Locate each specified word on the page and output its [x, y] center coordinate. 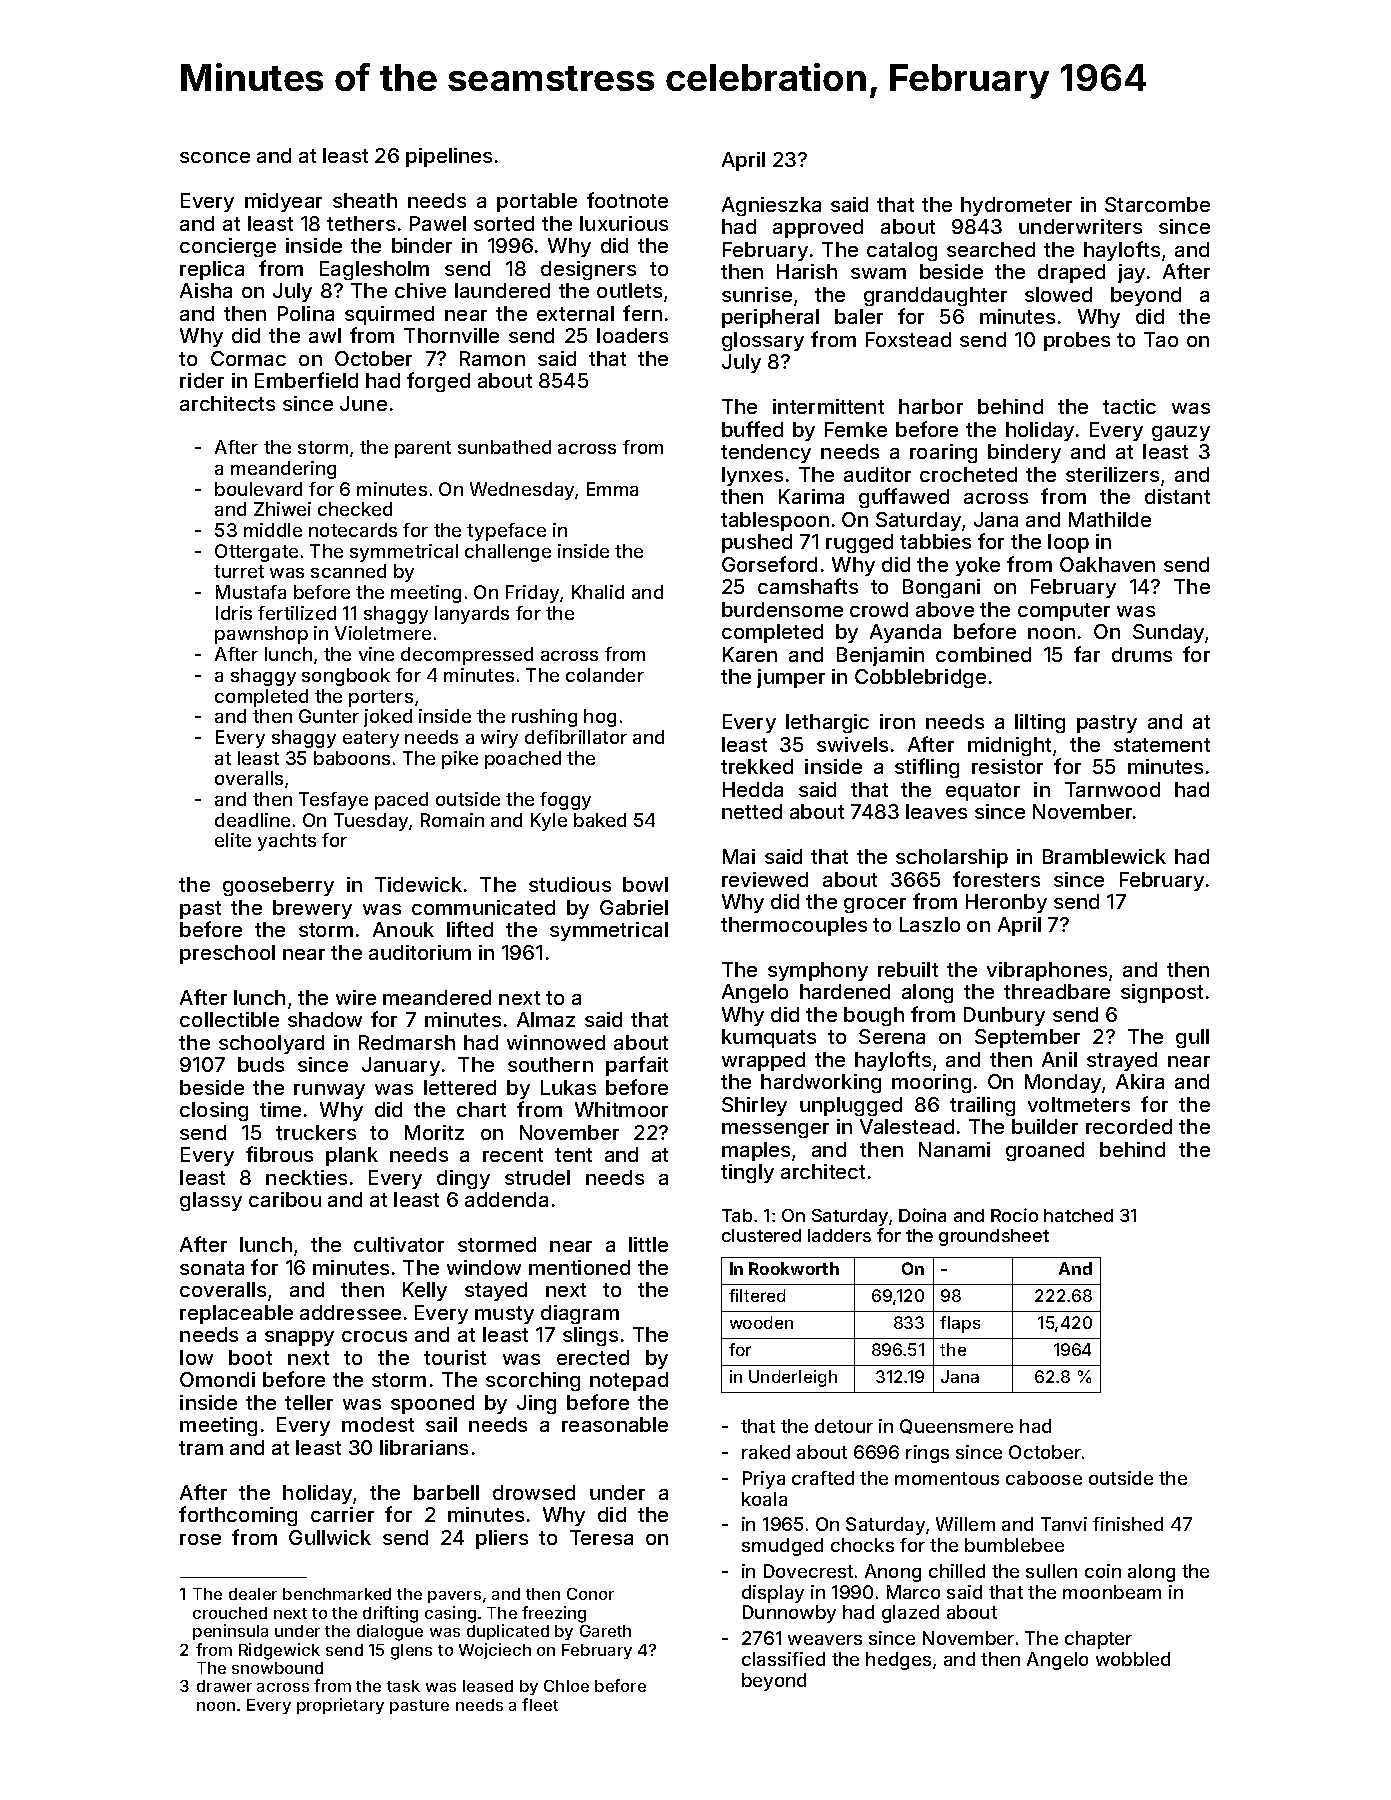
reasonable [615, 1424]
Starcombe [1157, 204]
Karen [750, 654]
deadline [252, 820]
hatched [1078, 1215]
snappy [299, 1338]
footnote [627, 200]
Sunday [1169, 633]
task [403, 1686]
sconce [215, 157]
